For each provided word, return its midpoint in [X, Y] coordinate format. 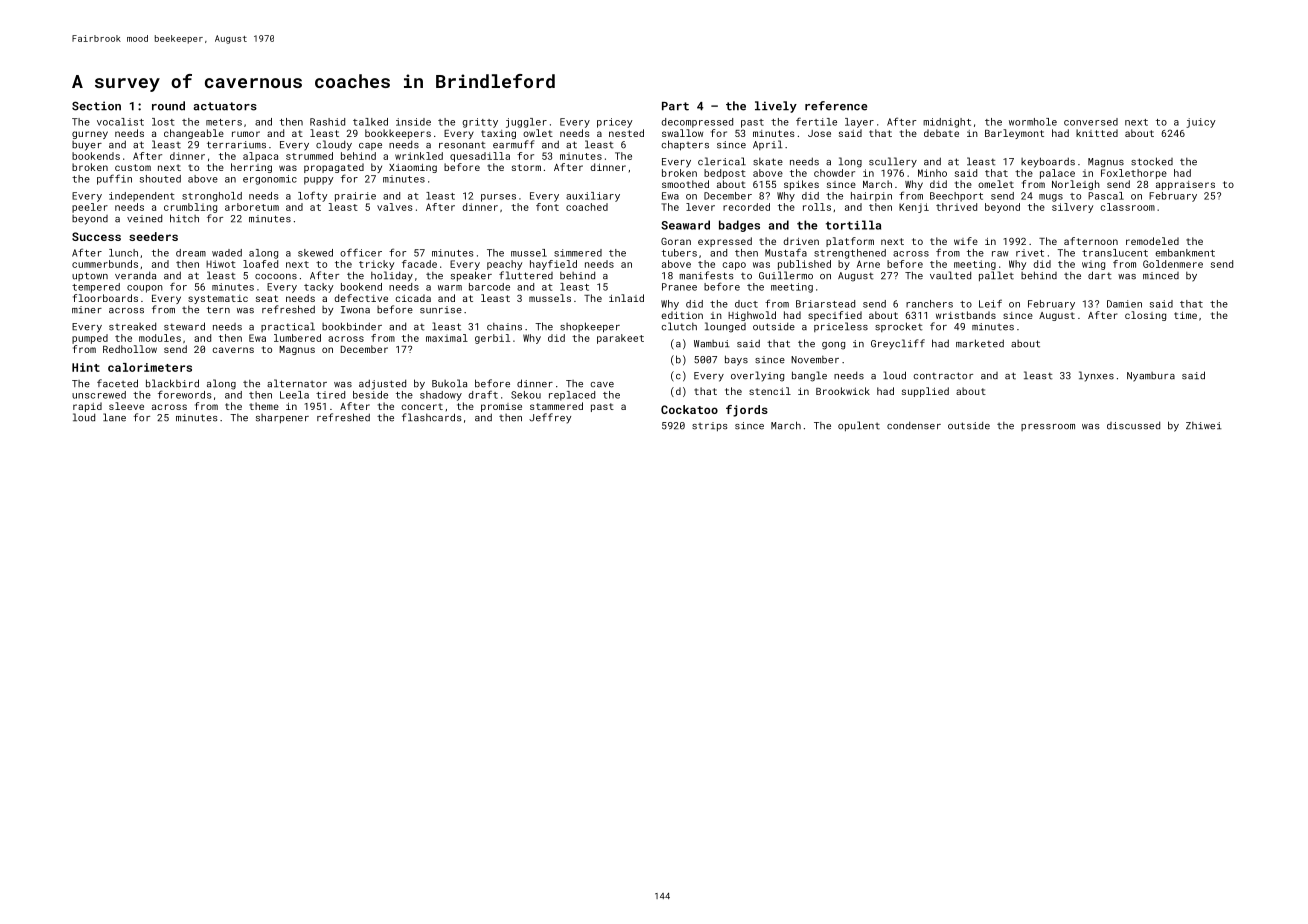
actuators [225, 106]
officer [361, 252]
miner [87, 310]
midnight [947, 123]
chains [504, 327]
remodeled [1152, 241]
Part [675, 106]
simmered [578, 253]
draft [483, 394]
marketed [980, 343]
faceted [117, 383]
